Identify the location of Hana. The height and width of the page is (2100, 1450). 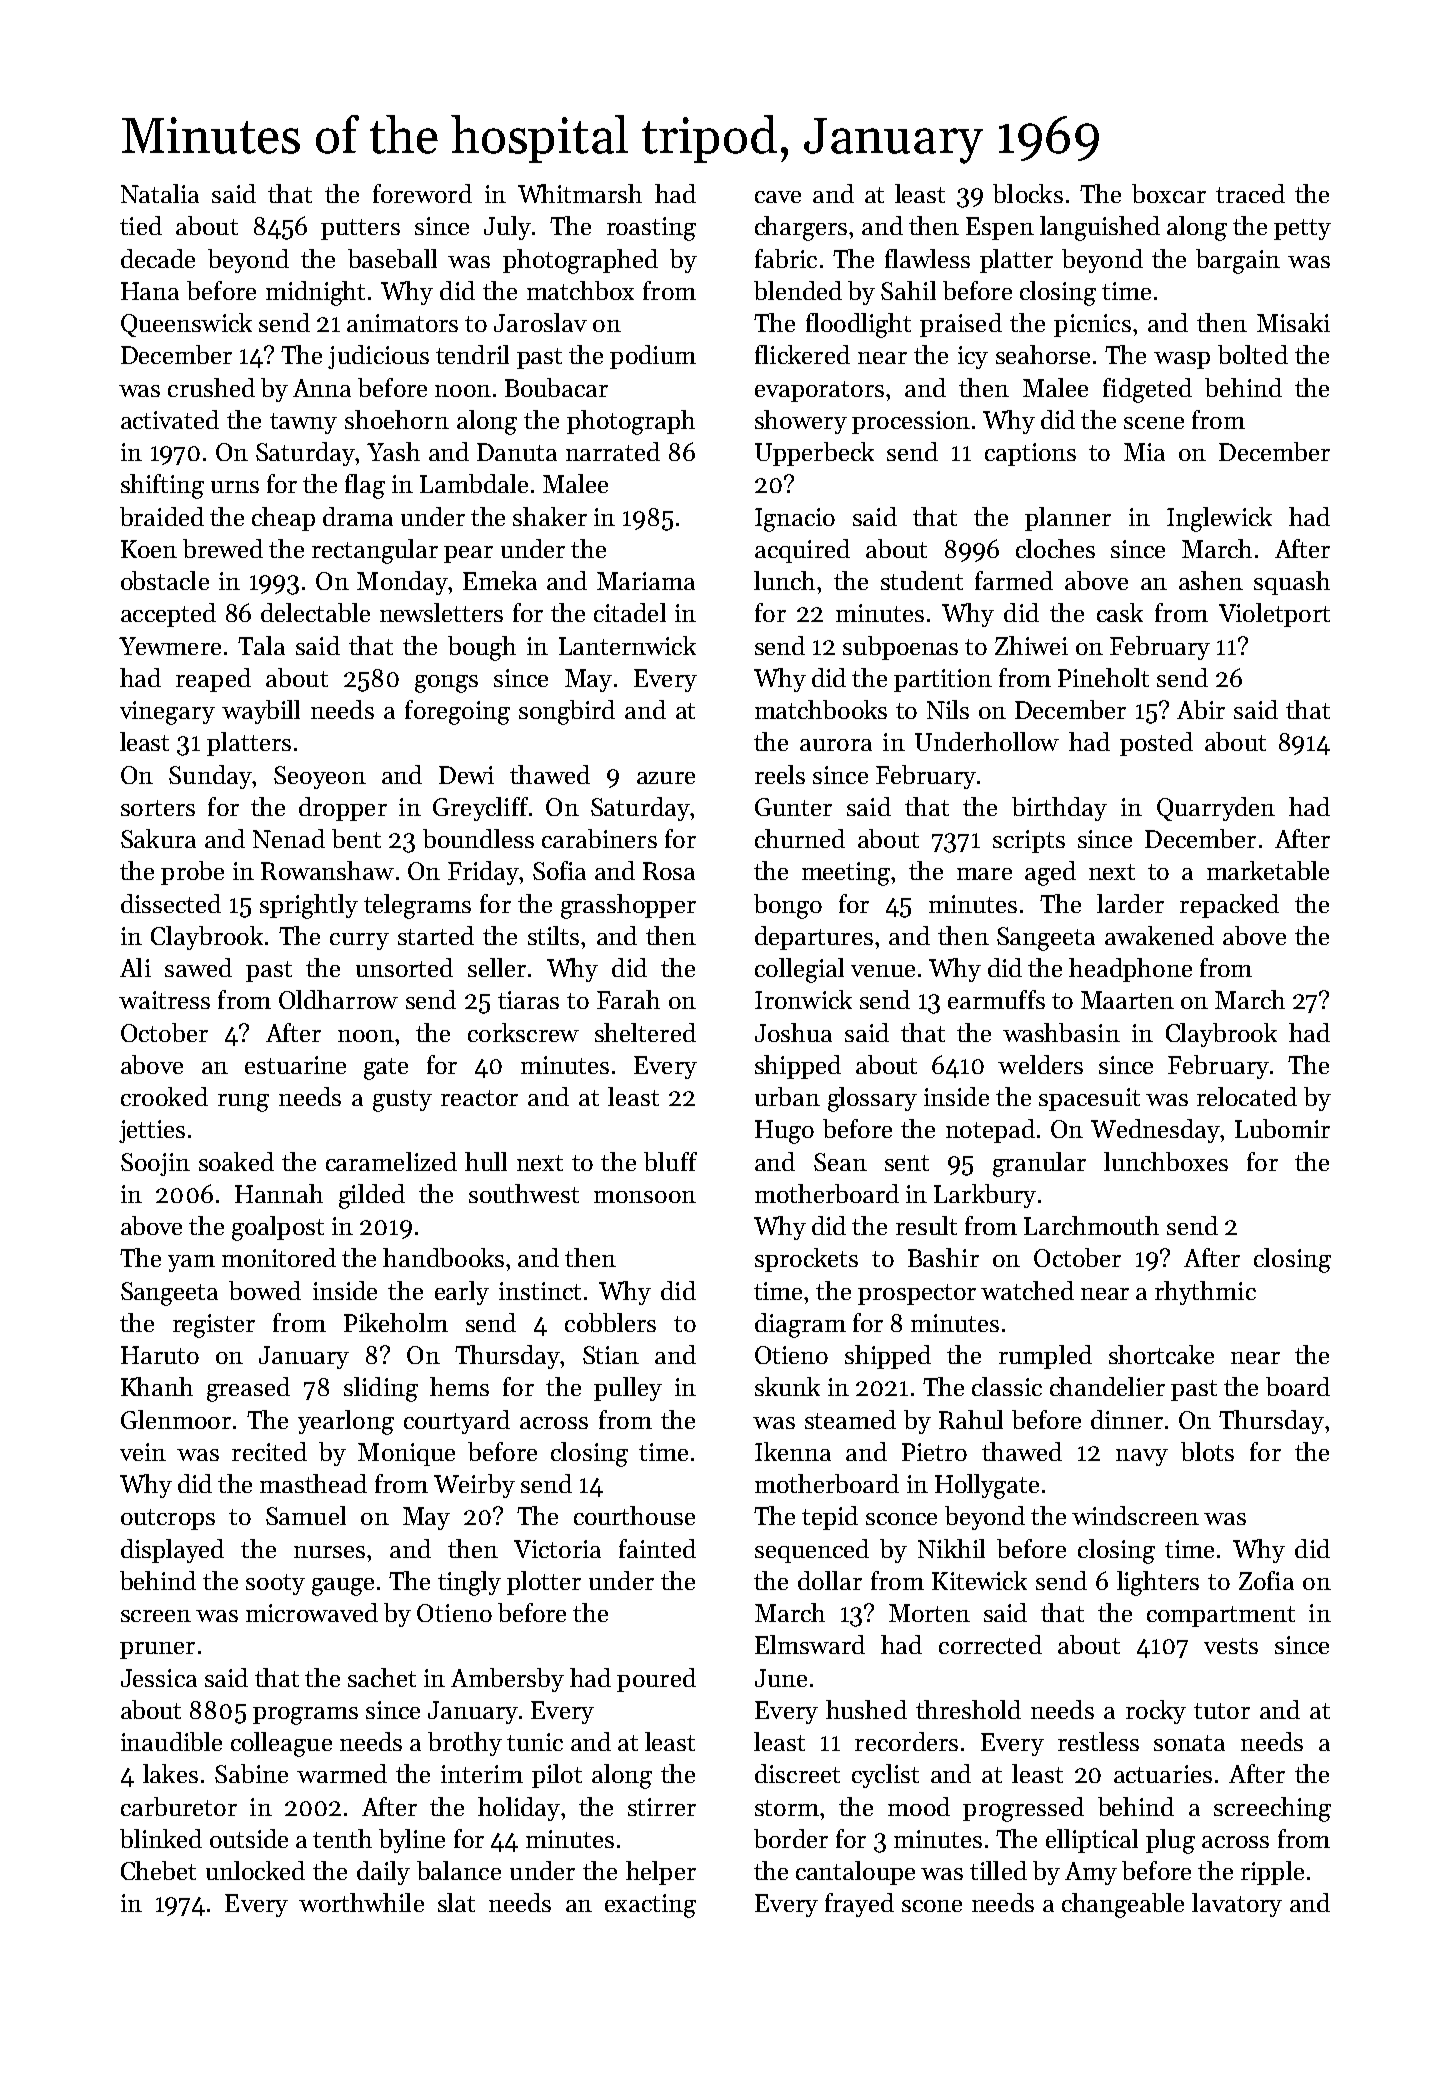
(150, 291).
